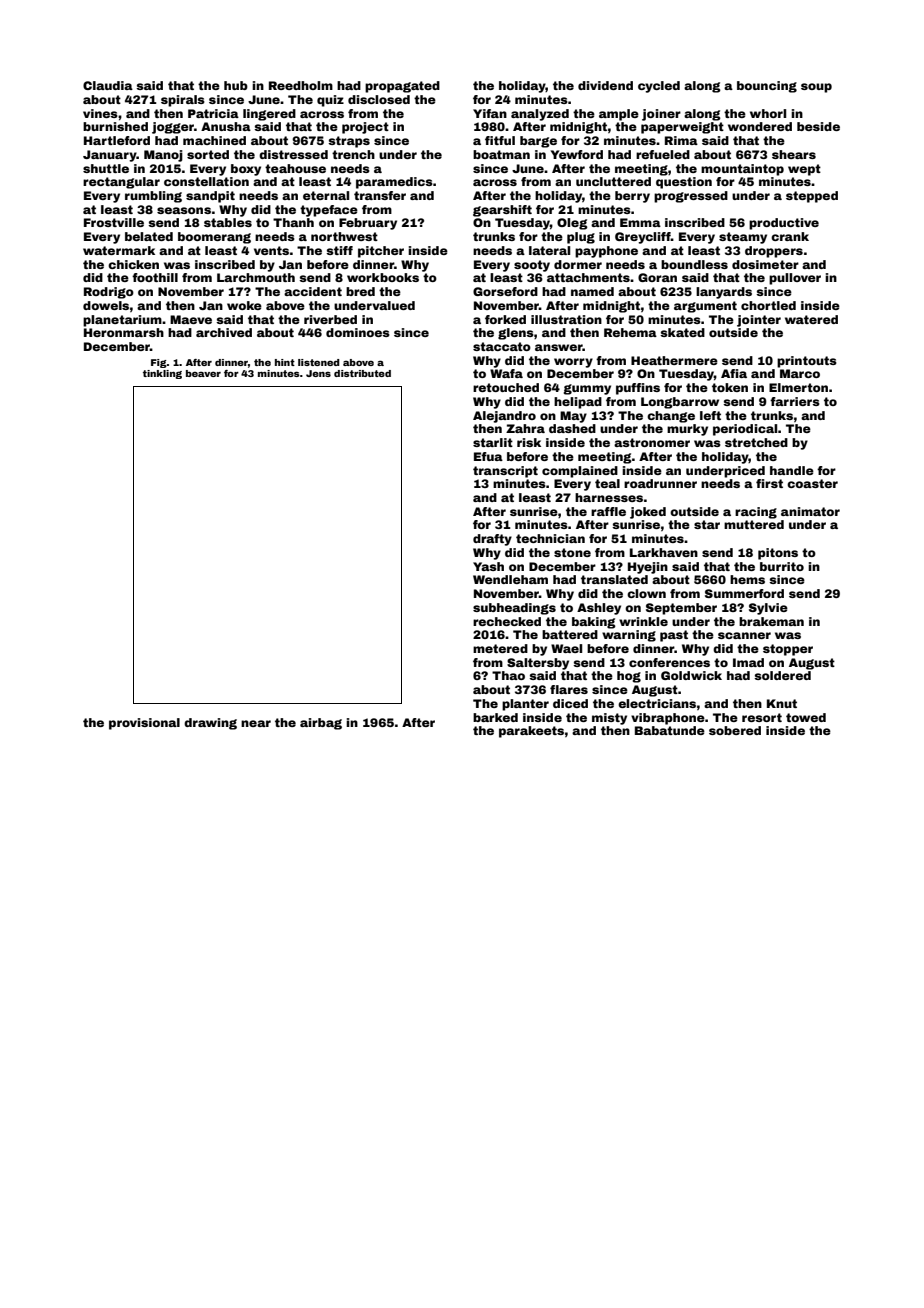  I want to click on sobered, so click(735, 730).
